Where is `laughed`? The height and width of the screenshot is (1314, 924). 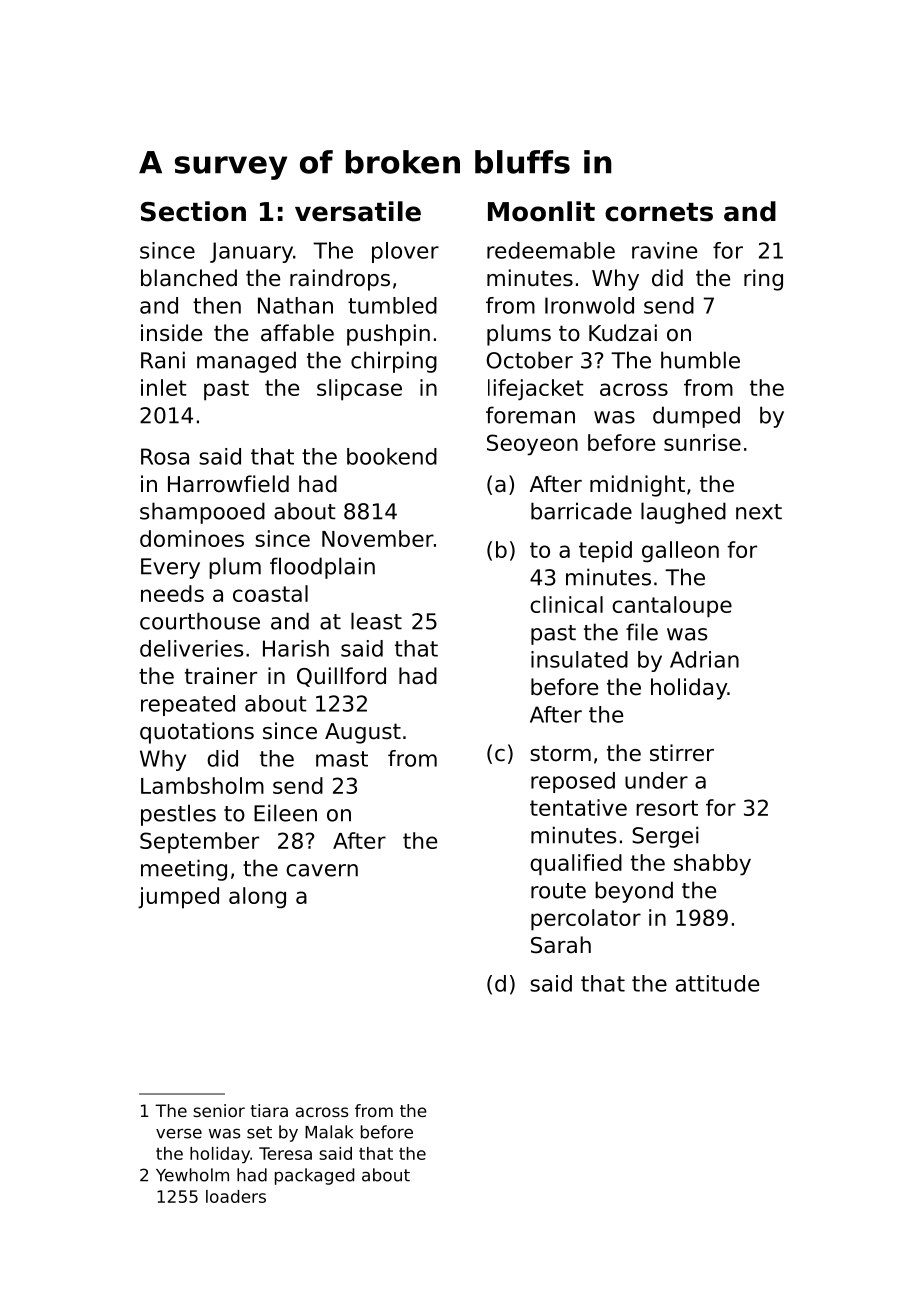 laughed is located at coordinates (683, 513).
